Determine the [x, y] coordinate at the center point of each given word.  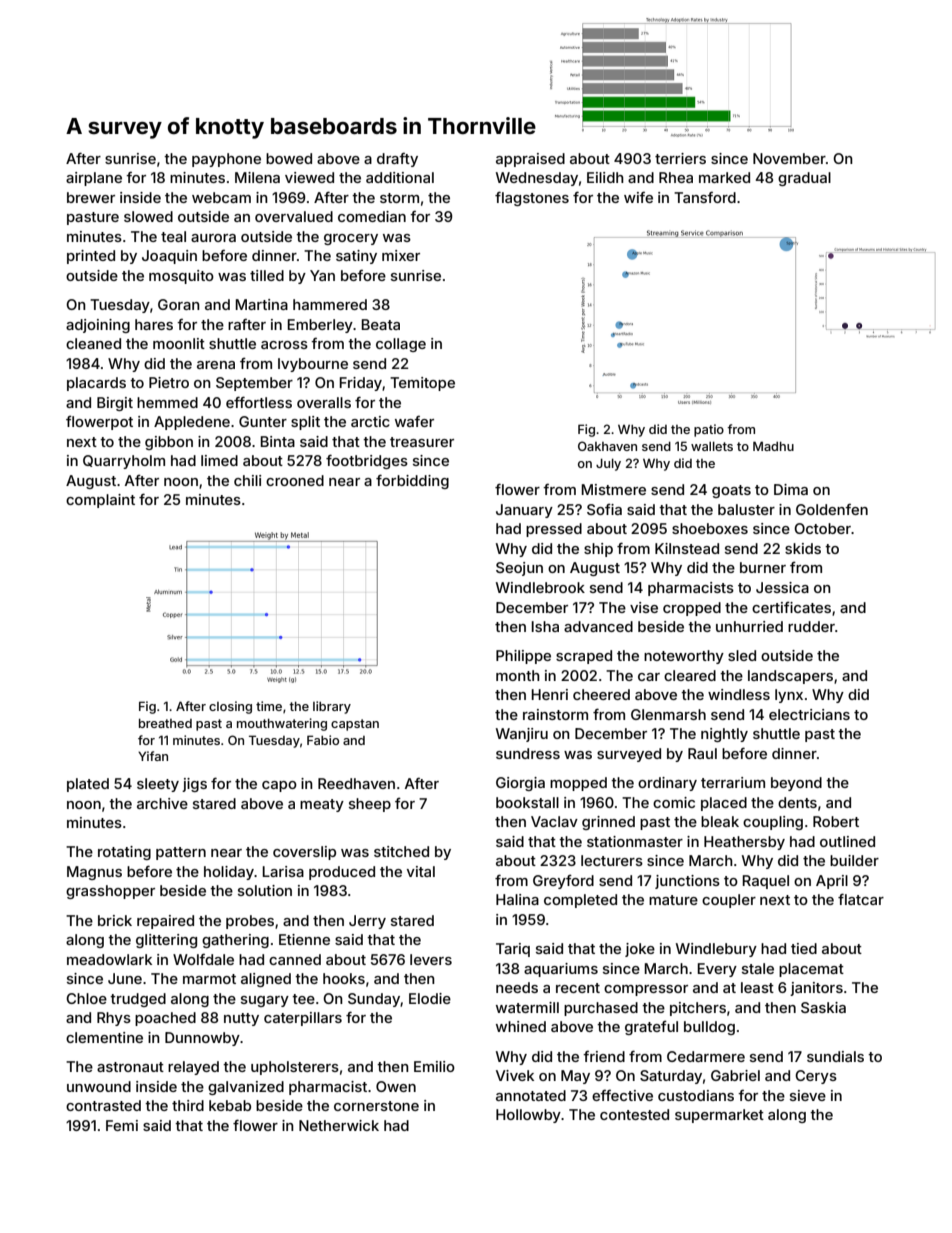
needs [517, 987]
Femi [122, 1125]
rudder [811, 626]
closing [230, 707]
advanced [598, 626]
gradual [804, 179]
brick [115, 920]
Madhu [773, 446]
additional [400, 177]
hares [154, 324]
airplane [94, 179]
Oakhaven [607, 446]
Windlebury [716, 950]
